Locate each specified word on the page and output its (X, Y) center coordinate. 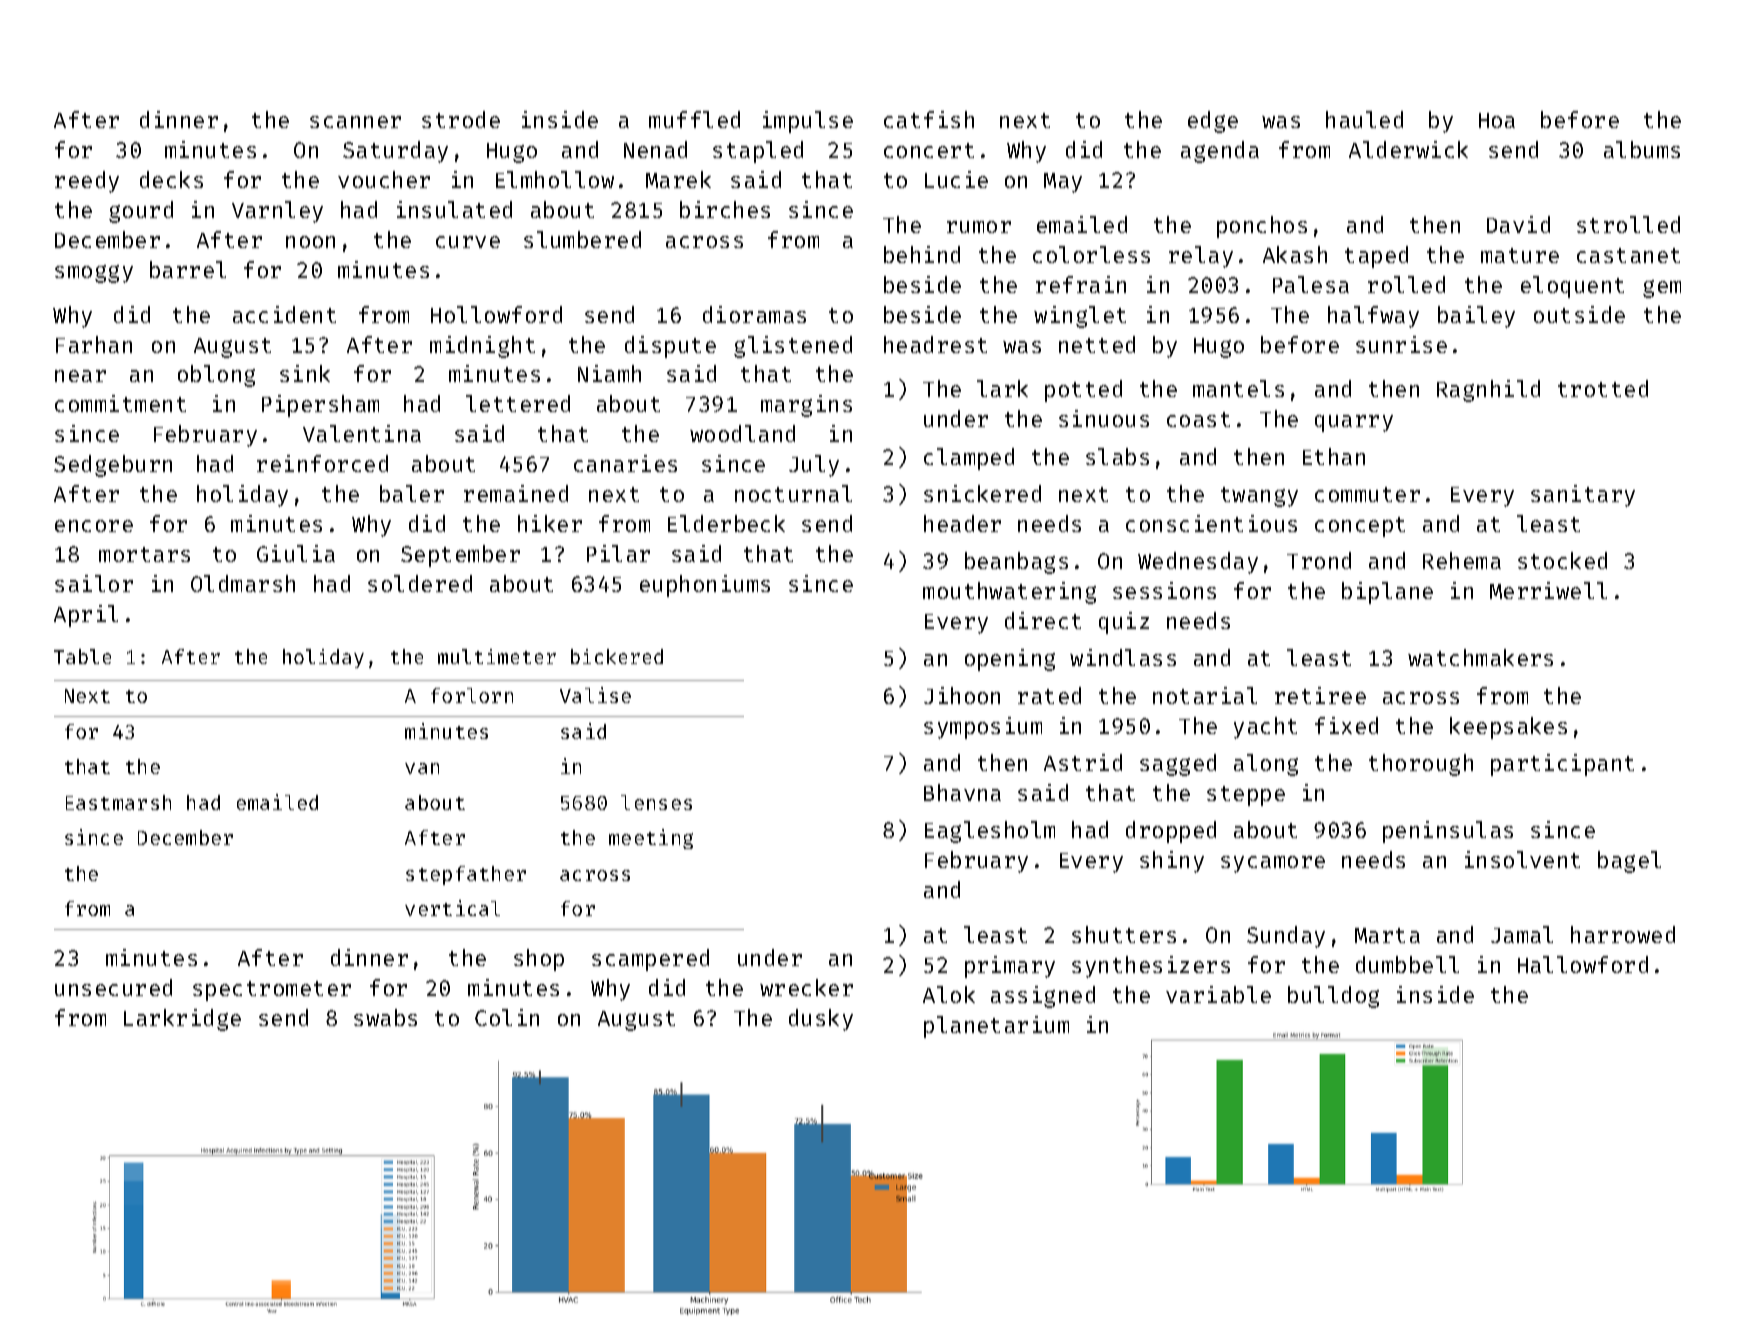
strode (461, 119)
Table (82, 656)
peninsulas (1448, 832)
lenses (656, 802)
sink (305, 373)
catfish (929, 119)
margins (806, 406)
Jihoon (962, 695)
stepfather (466, 875)
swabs (385, 1017)
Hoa (1497, 120)
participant (1562, 765)
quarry (1354, 423)
